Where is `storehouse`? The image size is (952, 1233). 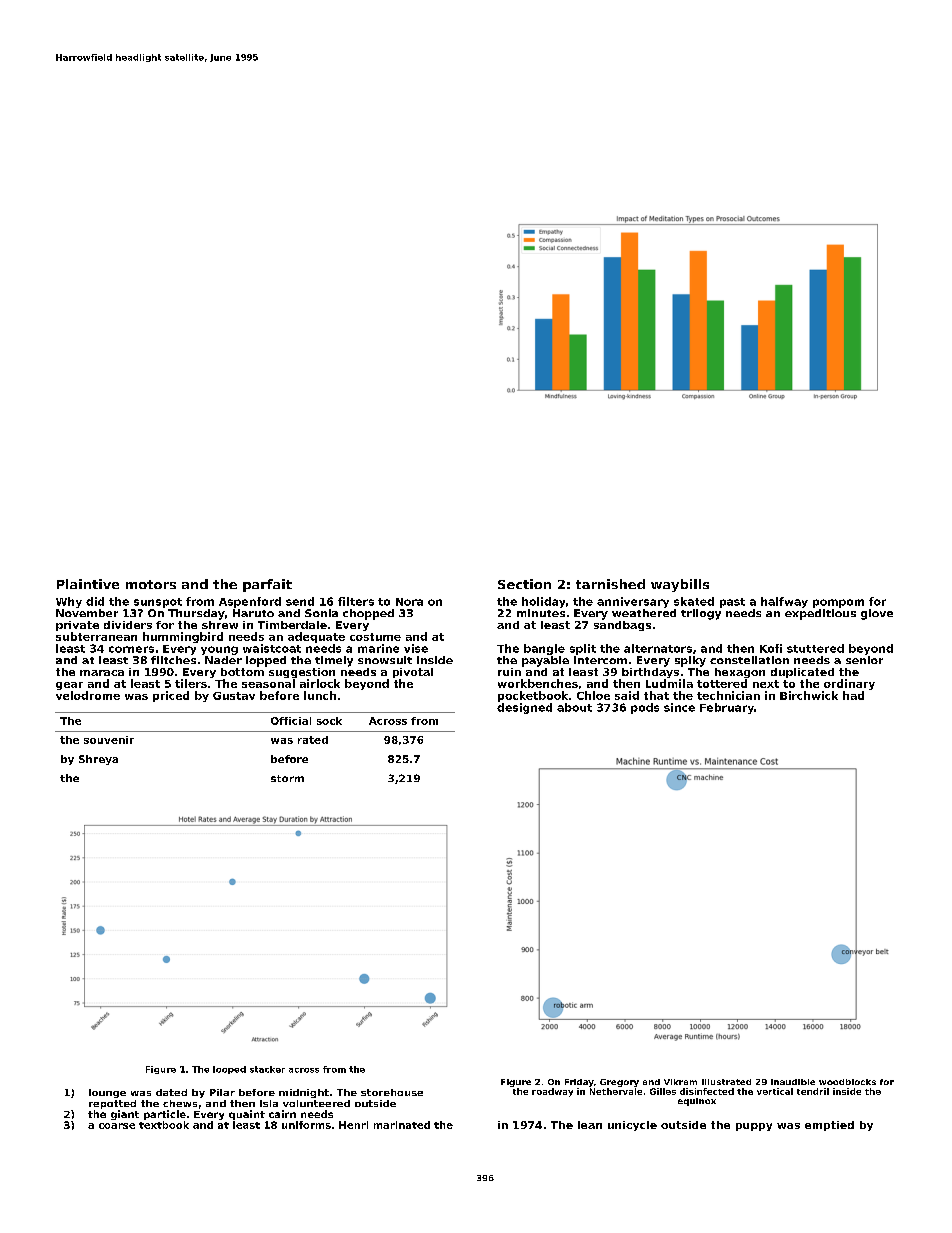 storehouse is located at coordinates (392, 1092).
